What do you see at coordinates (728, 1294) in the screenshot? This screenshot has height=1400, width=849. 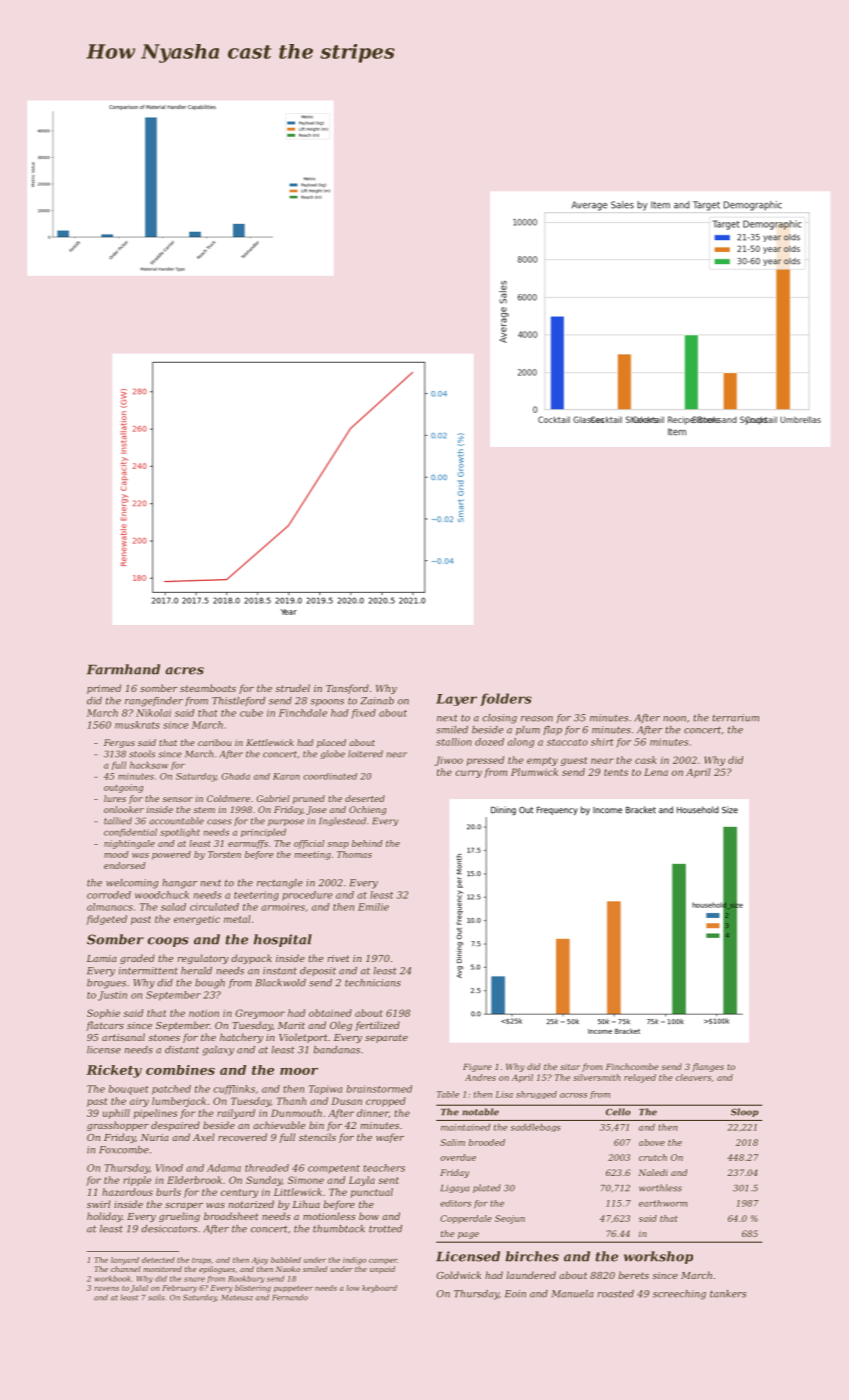 I see `tankers` at bounding box center [728, 1294].
